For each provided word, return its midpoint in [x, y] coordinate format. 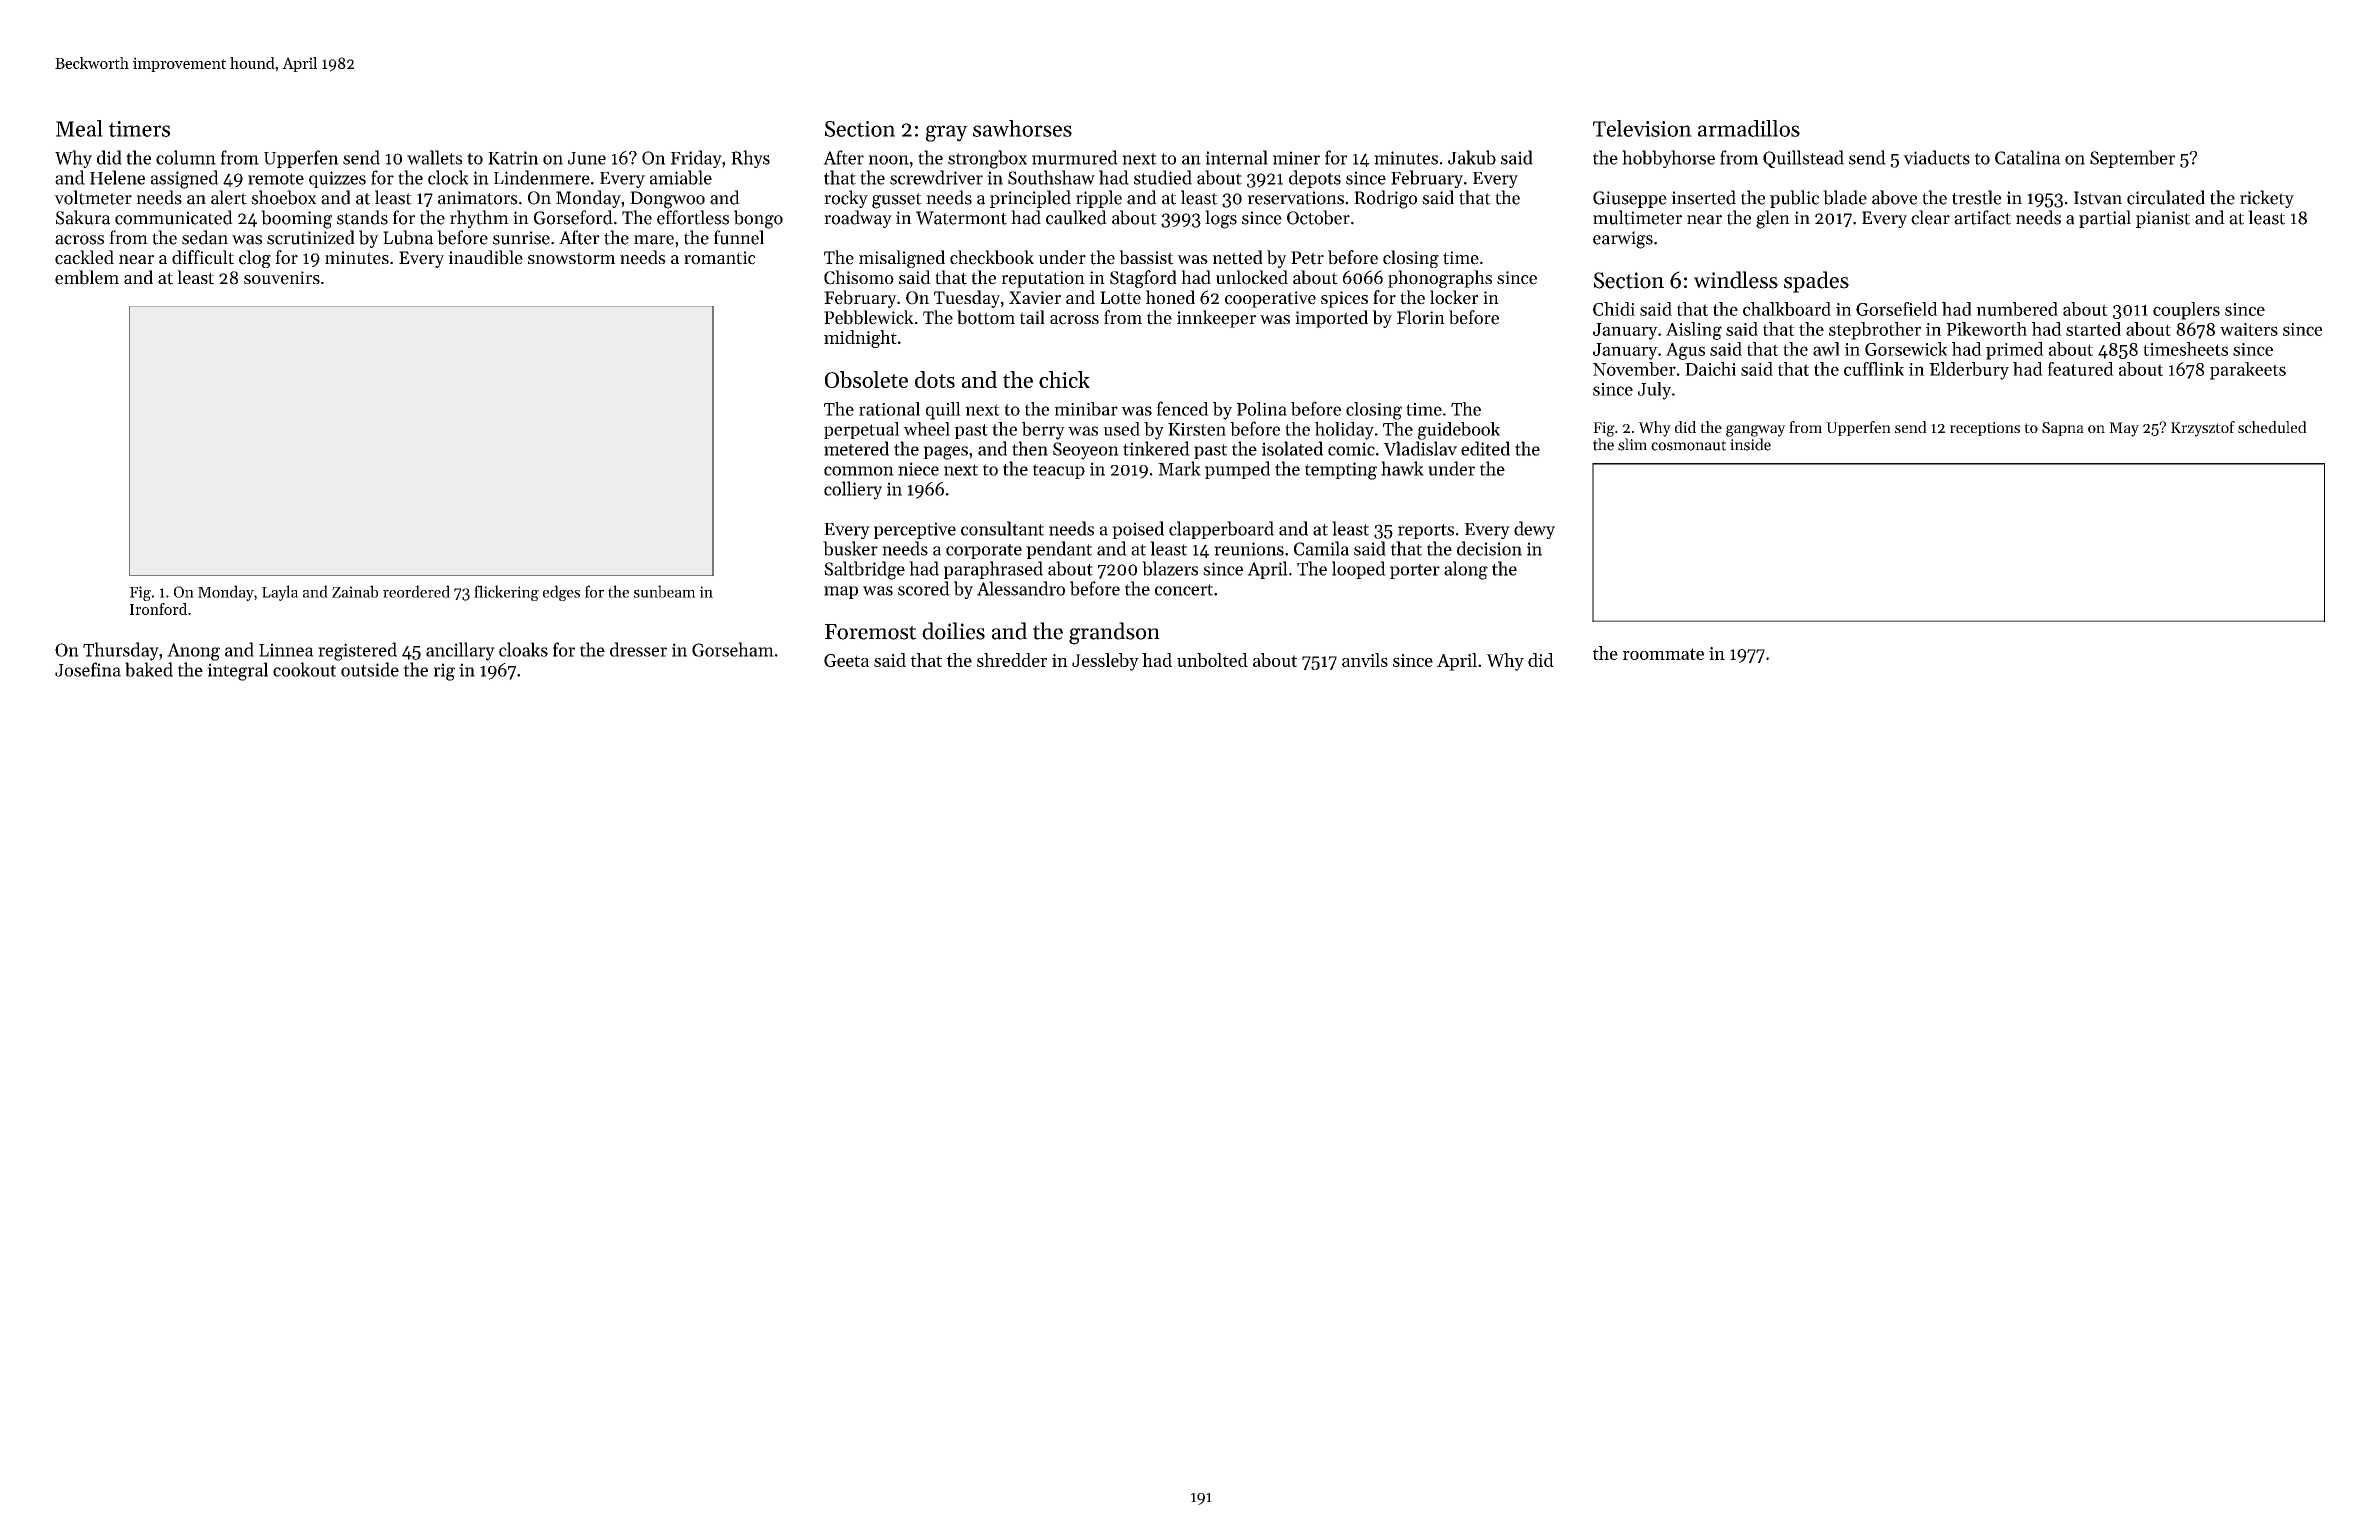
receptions [1985, 429]
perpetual [862, 430]
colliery [853, 490]
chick [1064, 379]
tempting [1341, 471]
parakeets [2248, 371]
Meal [79, 128]
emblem [87, 277]
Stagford [1143, 279]
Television [1642, 128]
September [2132, 159]
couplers [2186, 311]
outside [370, 669]
